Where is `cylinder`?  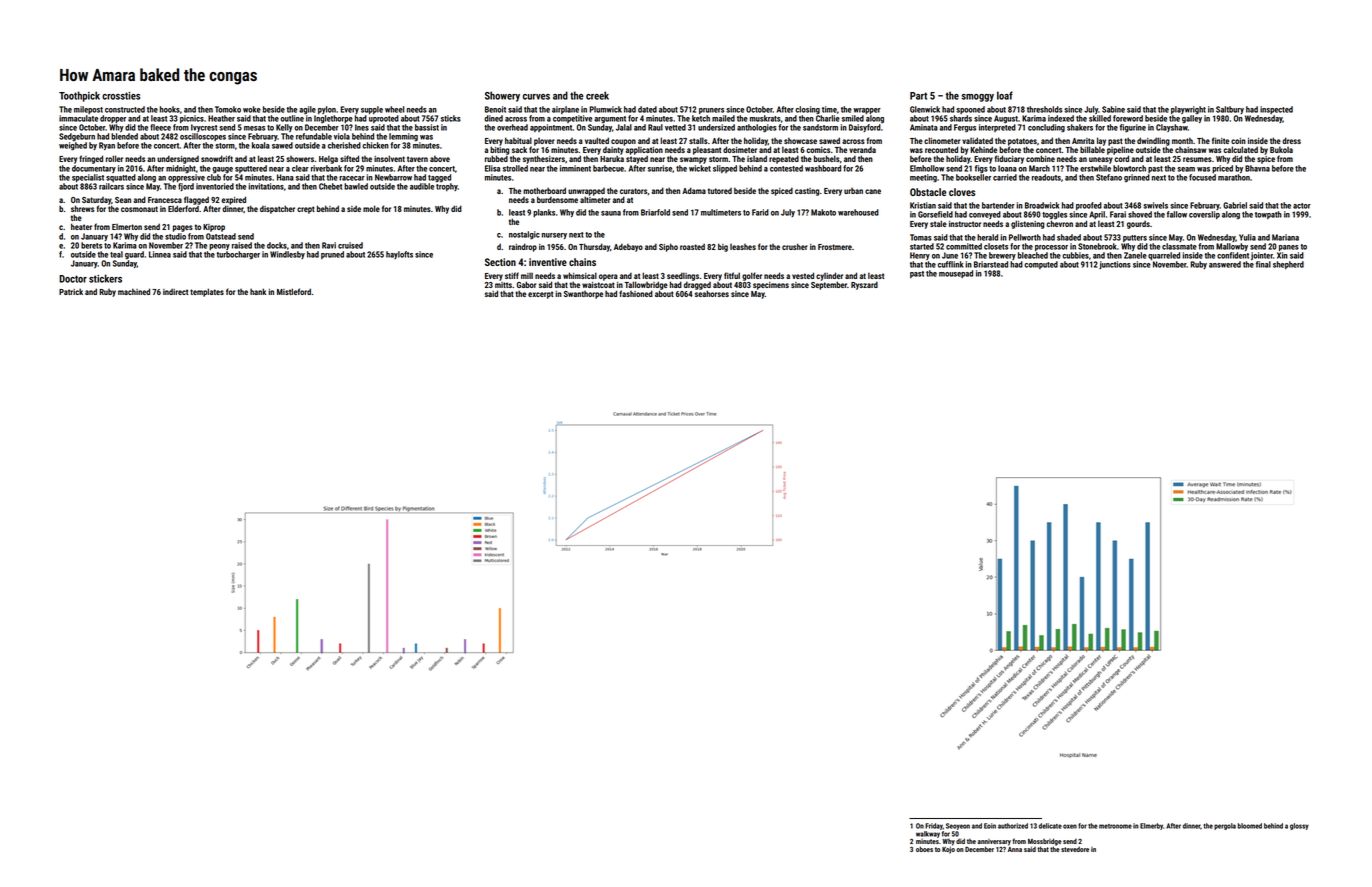 cylinder is located at coordinates (829, 276).
